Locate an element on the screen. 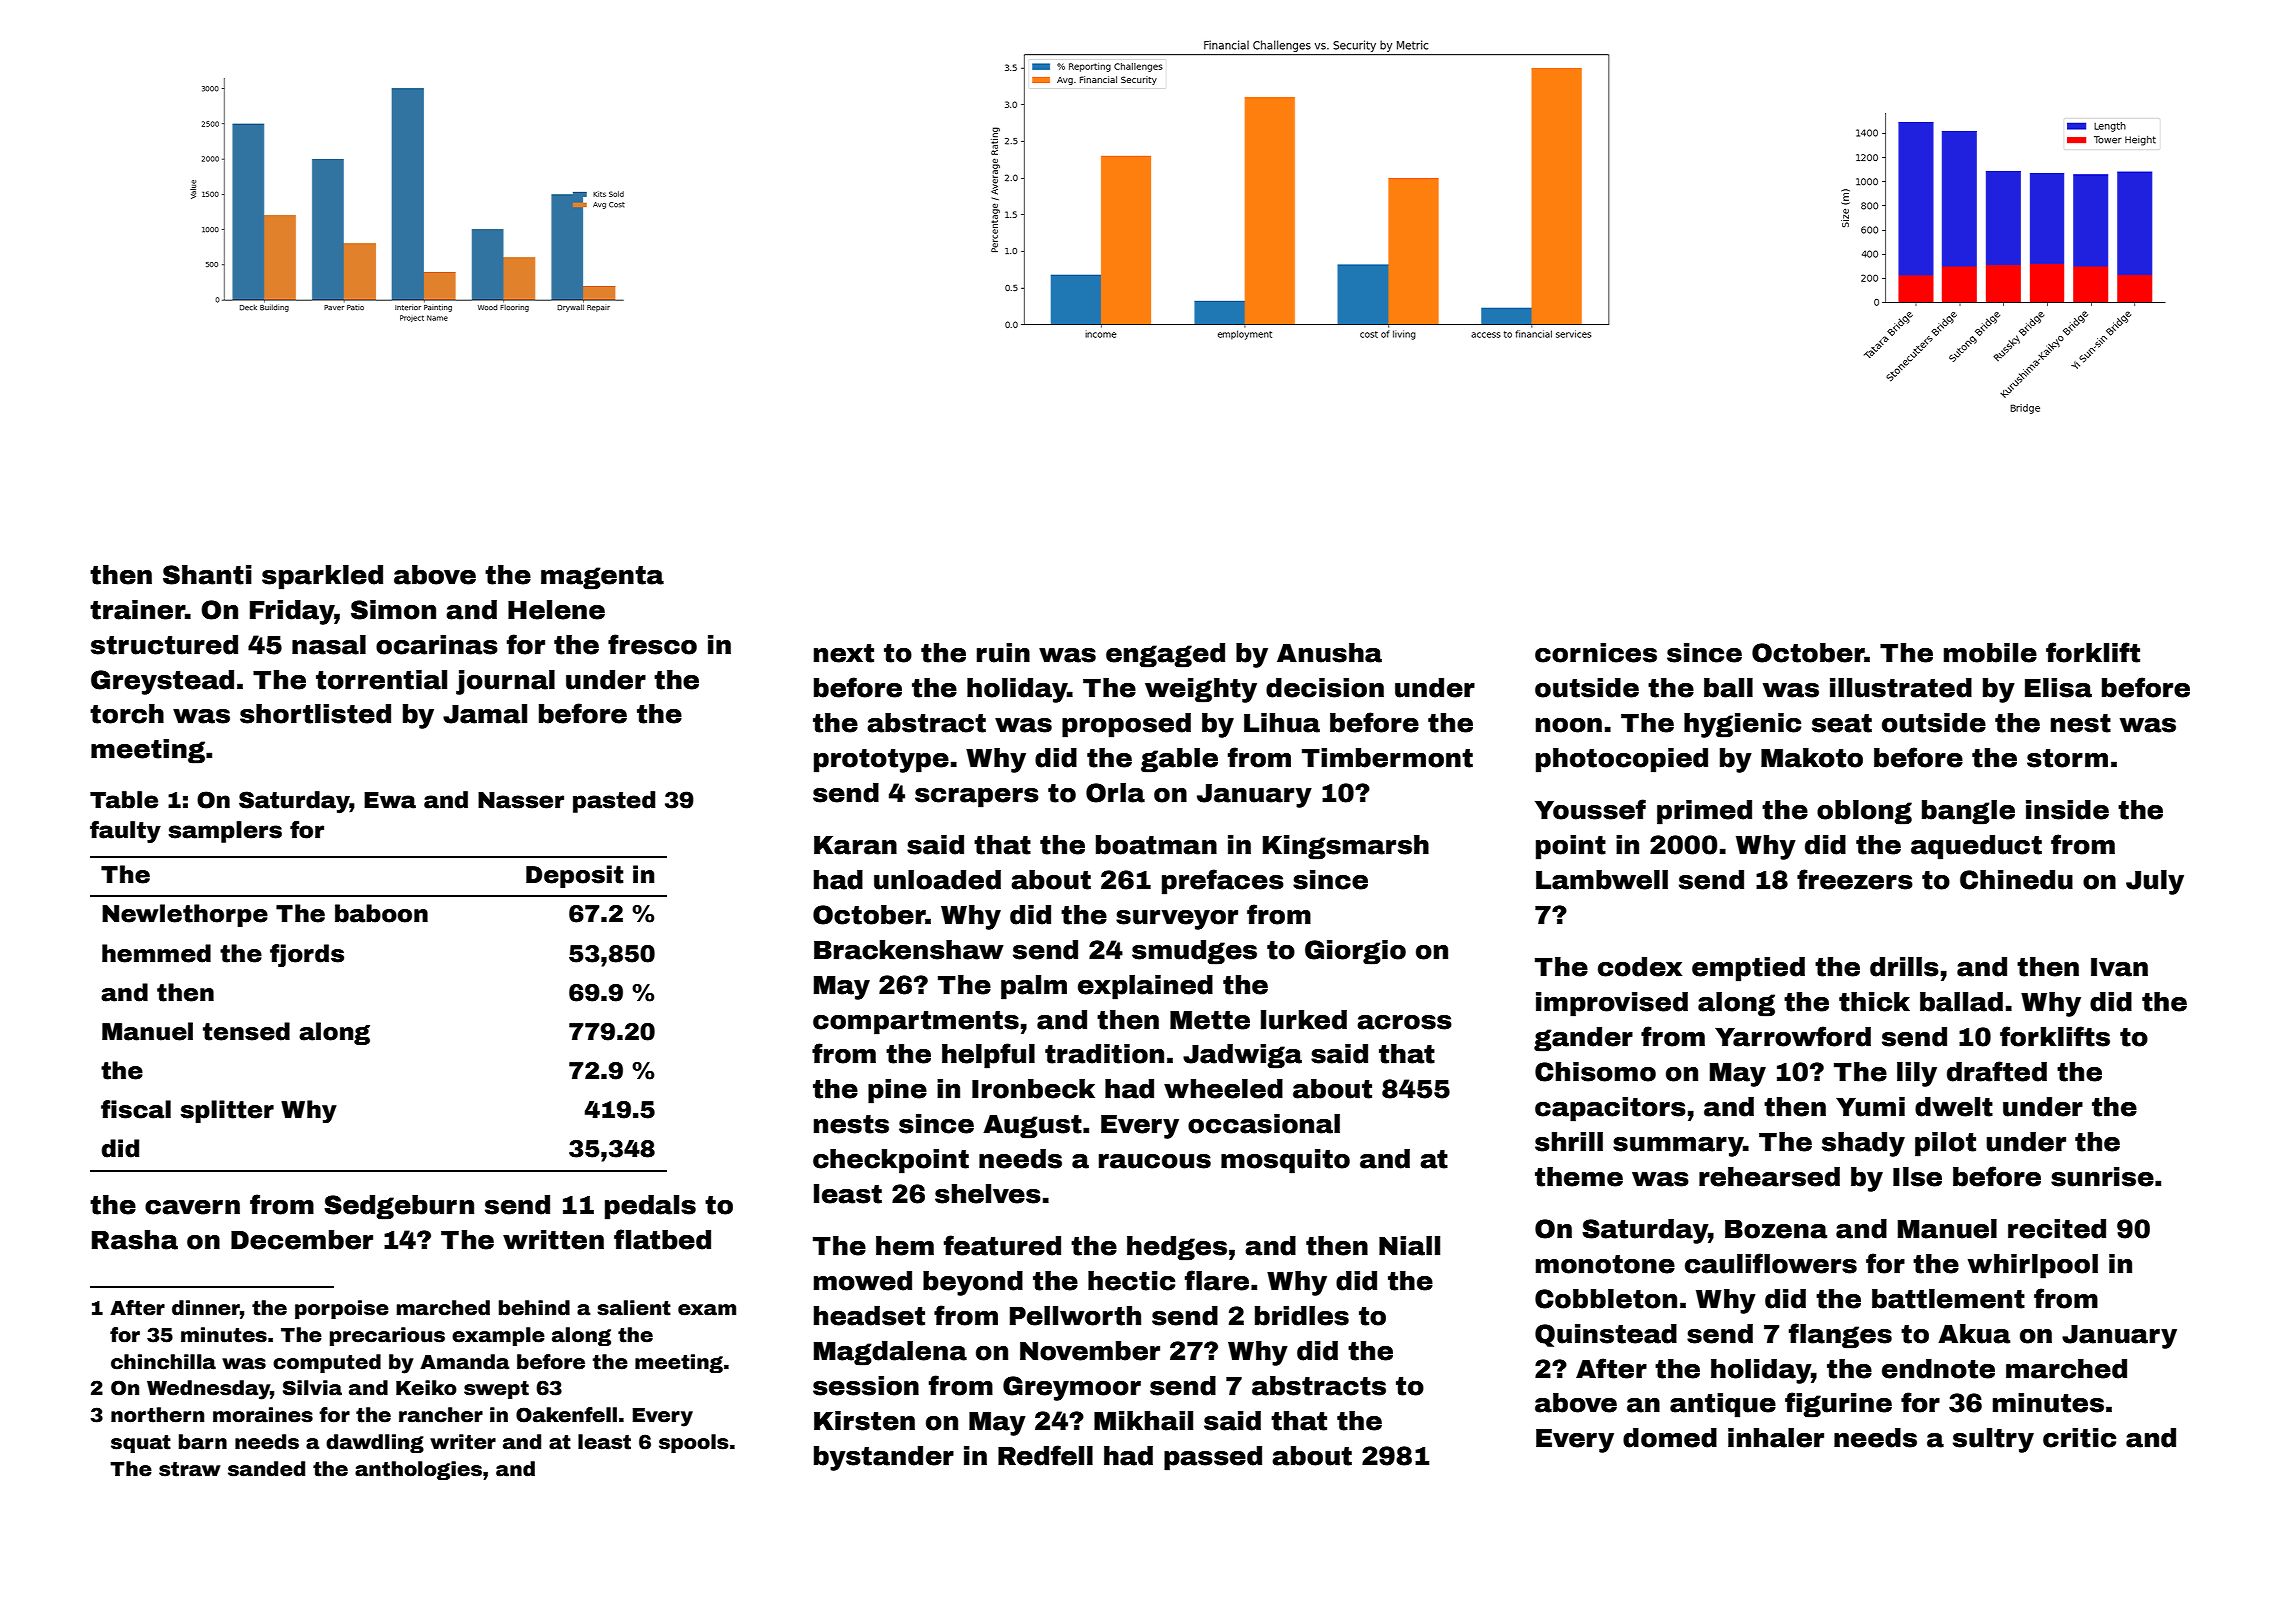 This screenshot has height=1620, width=2292. Simon is located at coordinates (393, 610).
